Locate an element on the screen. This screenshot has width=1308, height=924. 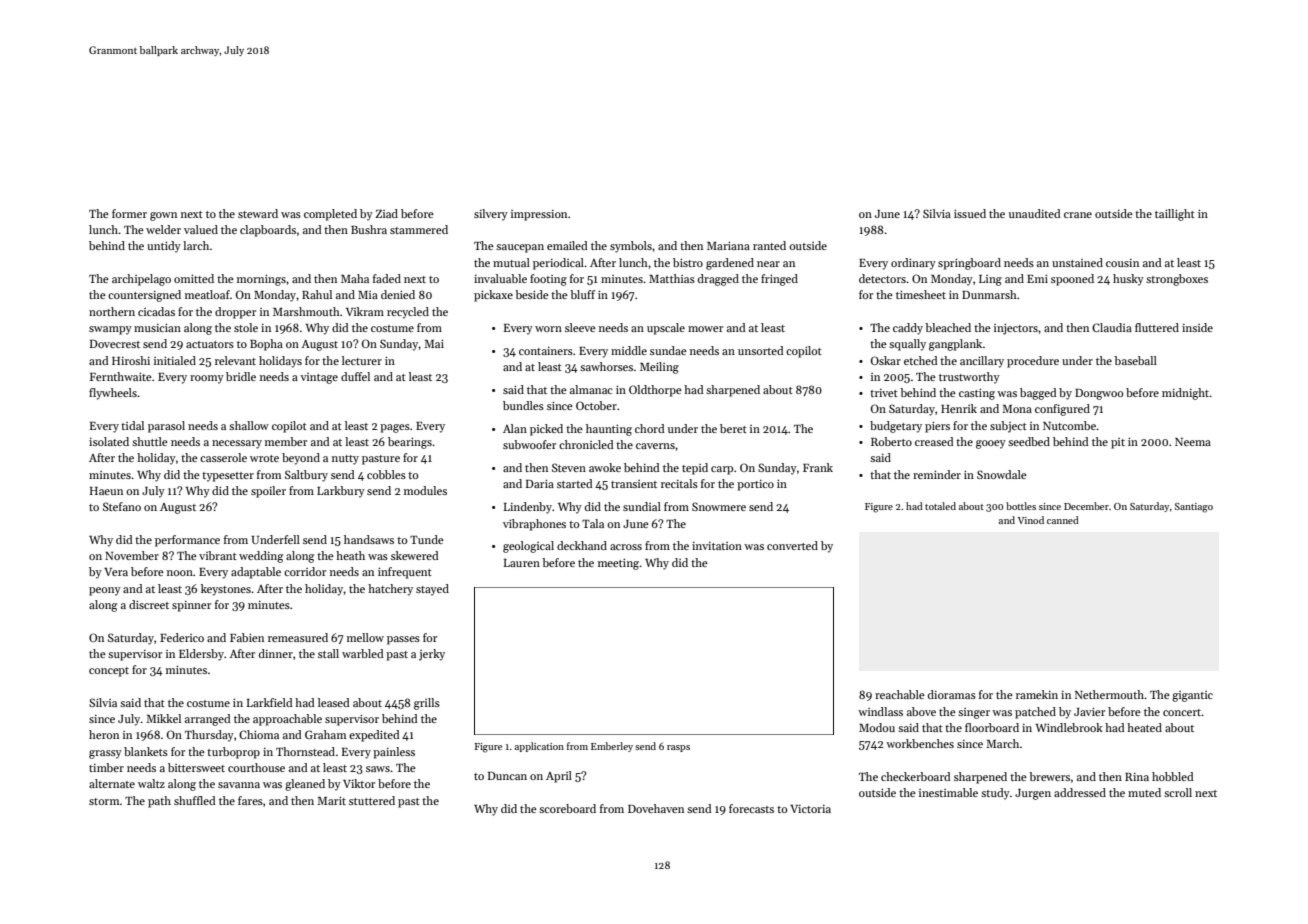
wedding is located at coordinates (261, 557).
